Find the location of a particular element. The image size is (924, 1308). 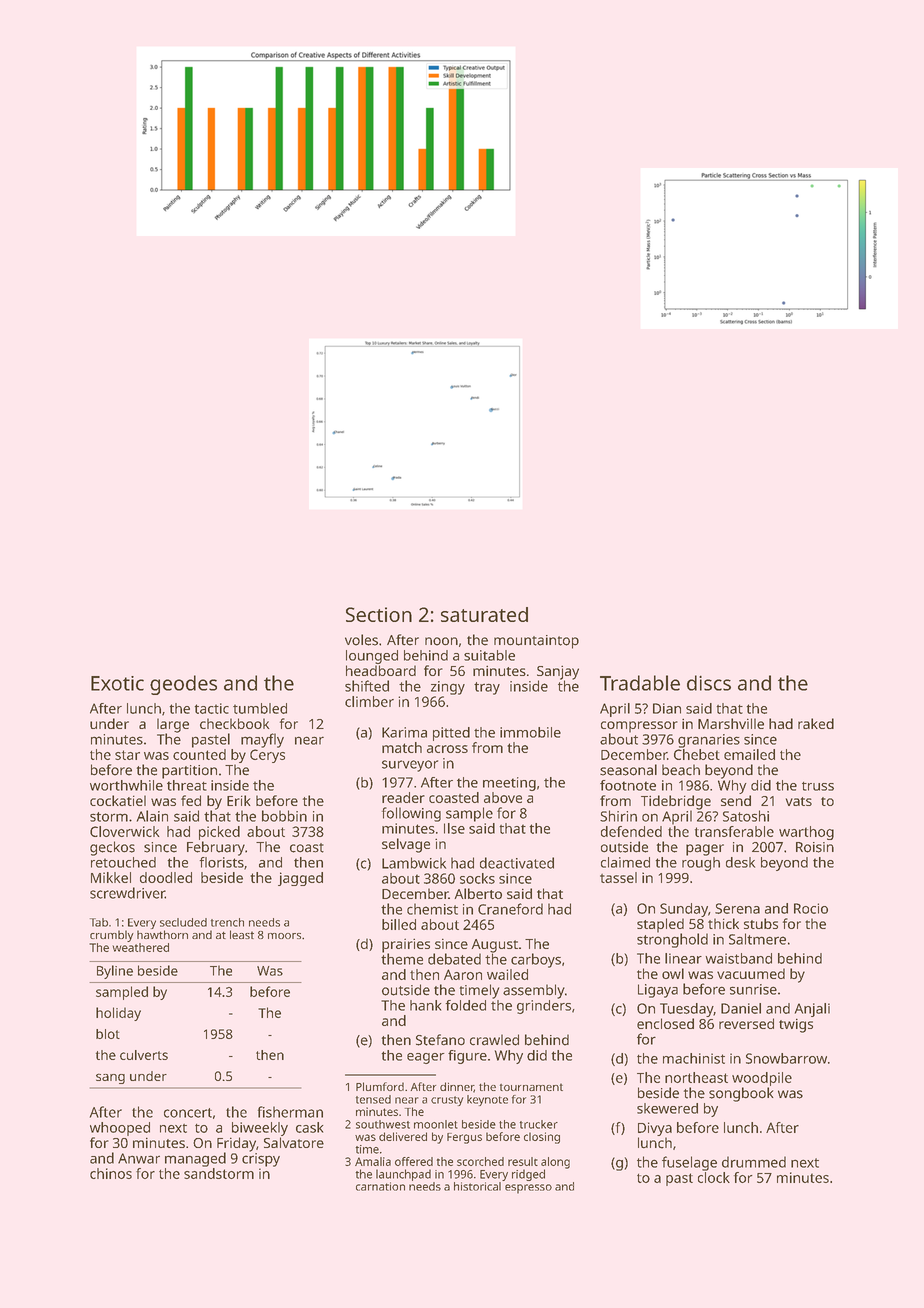

Rocio is located at coordinates (811, 908).
